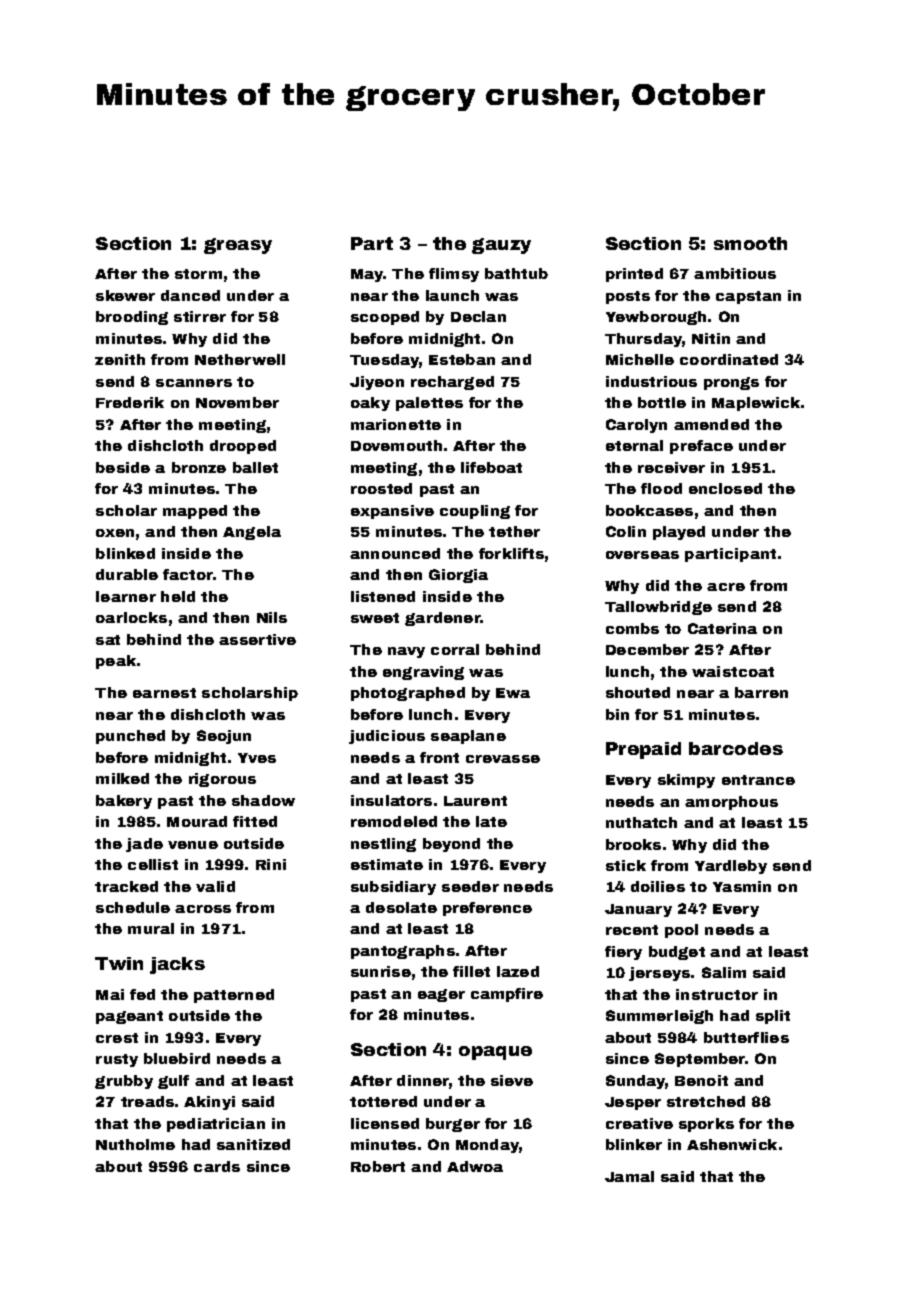  I want to click on expansive, so click(392, 512).
